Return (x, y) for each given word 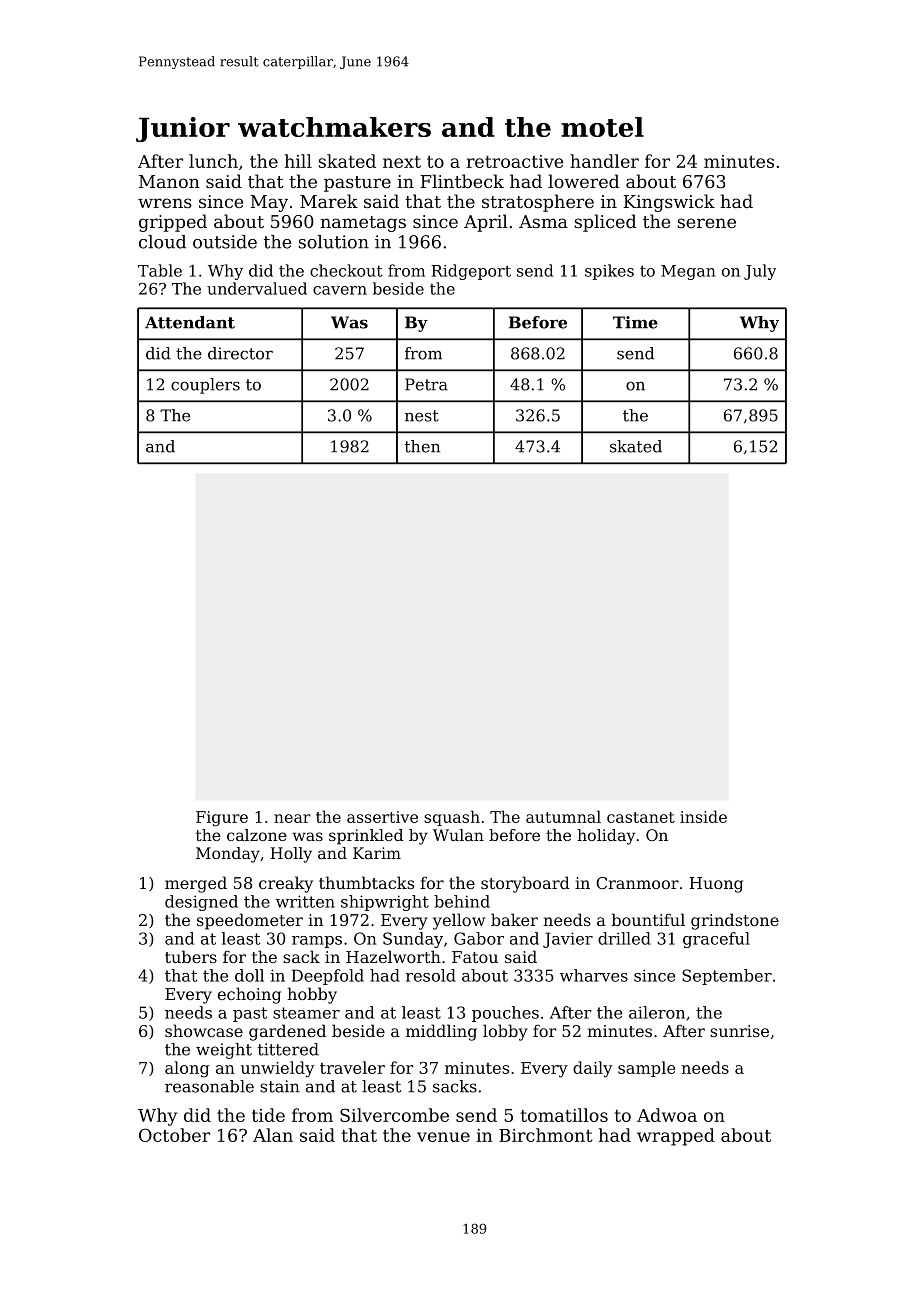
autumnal (563, 816)
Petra (426, 384)
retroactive (515, 161)
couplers (205, 386)
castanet (641, 817)
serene (706, 223)
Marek (329, 201)
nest (422, 416)
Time (635, 322)
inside (703, 816)
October (174, 1135)
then (422, 446)
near (292, 818)
